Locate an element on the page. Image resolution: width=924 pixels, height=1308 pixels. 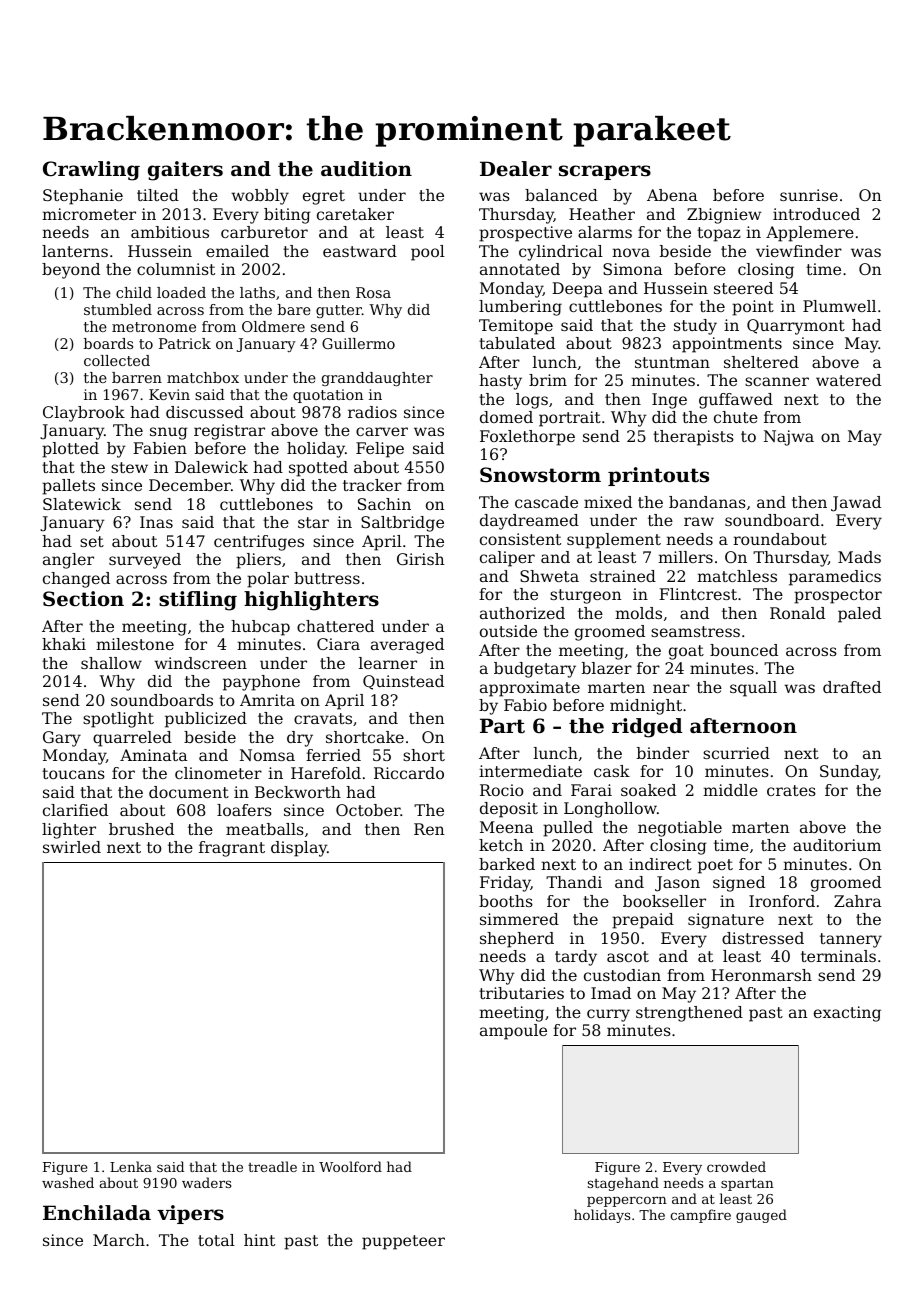
scurried is located at coordinates (736, 753).
